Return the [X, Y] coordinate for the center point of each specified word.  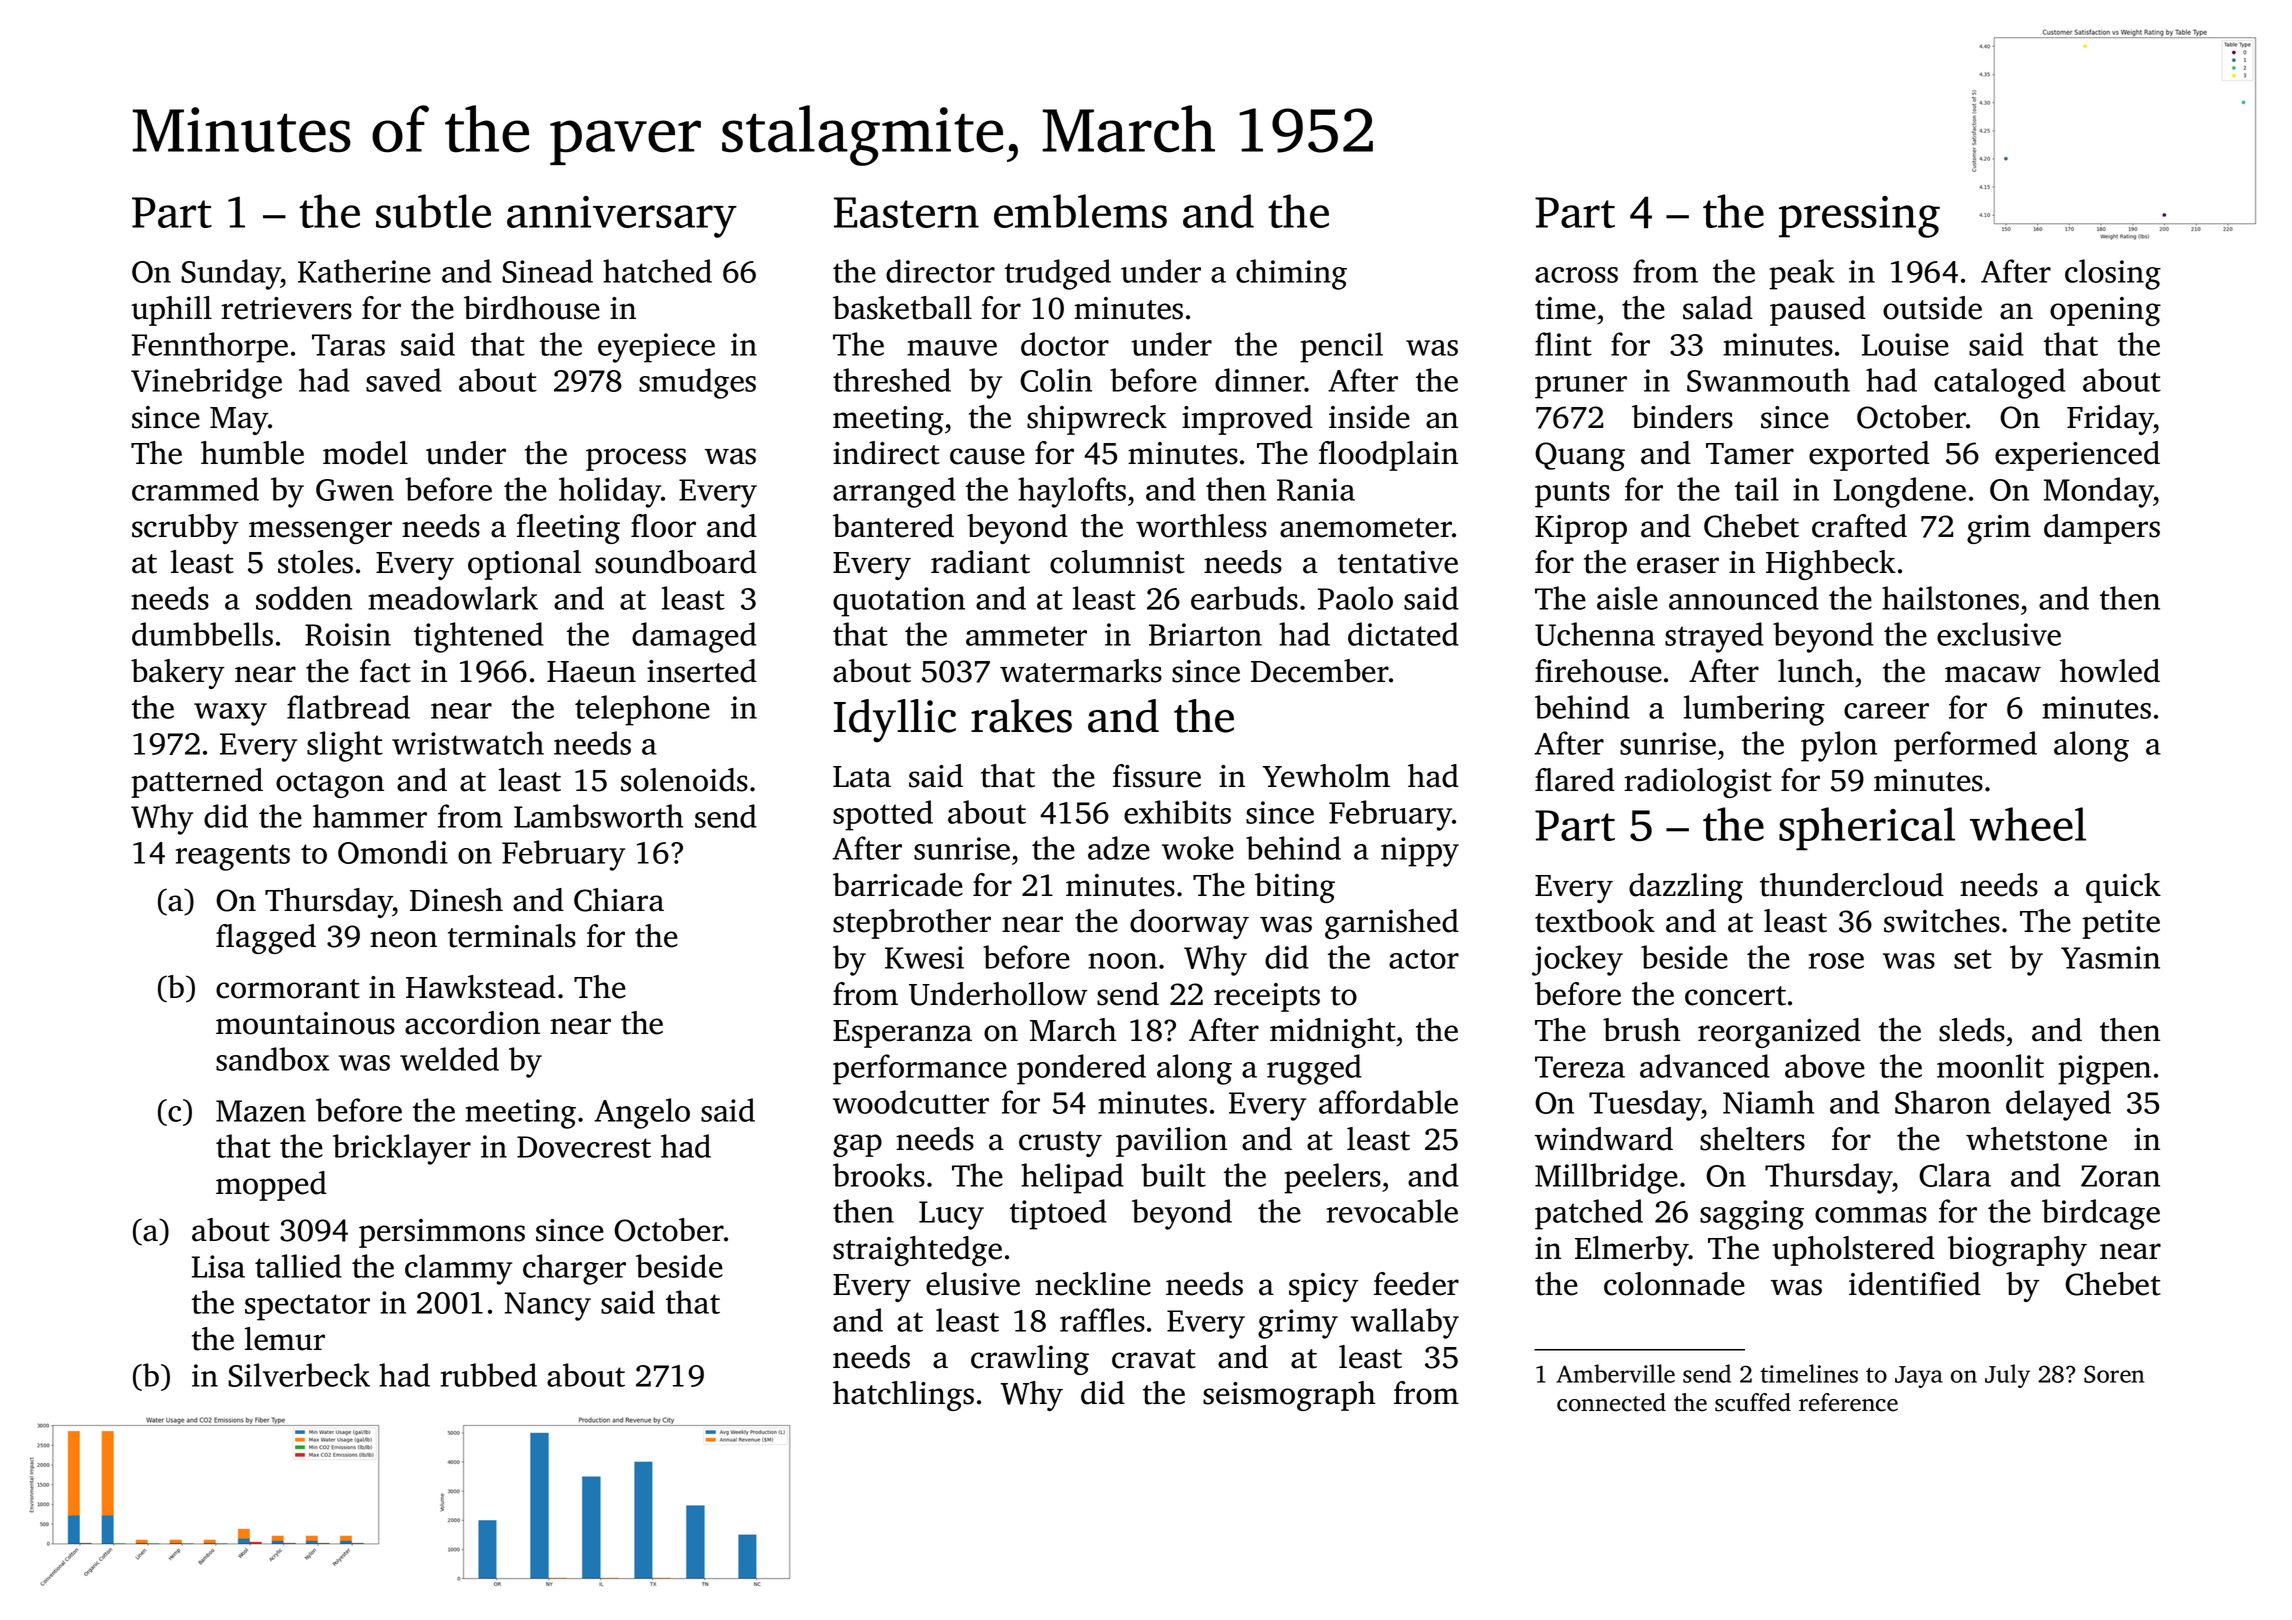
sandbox [272, 1059]
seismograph [1289, 1396]
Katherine [364, 271]
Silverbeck [299, 1375]
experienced [2077, 456]
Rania [1316, 489]
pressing [1859, 217]
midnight [1333, 1033]
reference [1848, 1402]
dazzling [1686, 888]
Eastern [906, 212]
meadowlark [453, 598]
